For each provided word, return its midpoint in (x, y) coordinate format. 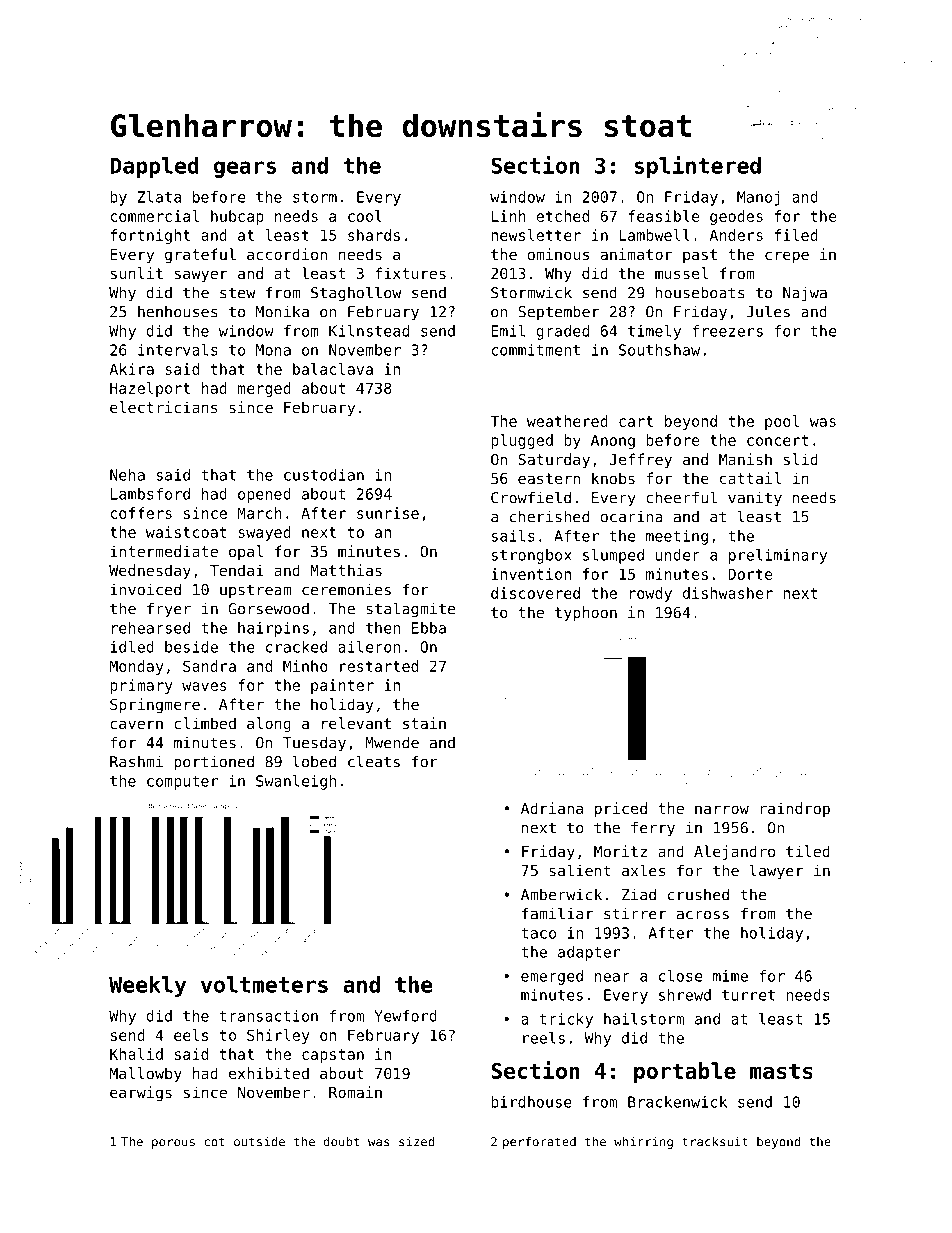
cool (365, 216)
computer (183, 783)
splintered (697, 167)
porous (173, 1144)
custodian (324, 475)
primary (141, 686)
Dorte (750, 574)
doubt (341, 1142)
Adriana (552, 808)
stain (424, 723)
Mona (273, 350)
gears (245, 169)
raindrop (795, 809)
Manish (745, 459)
